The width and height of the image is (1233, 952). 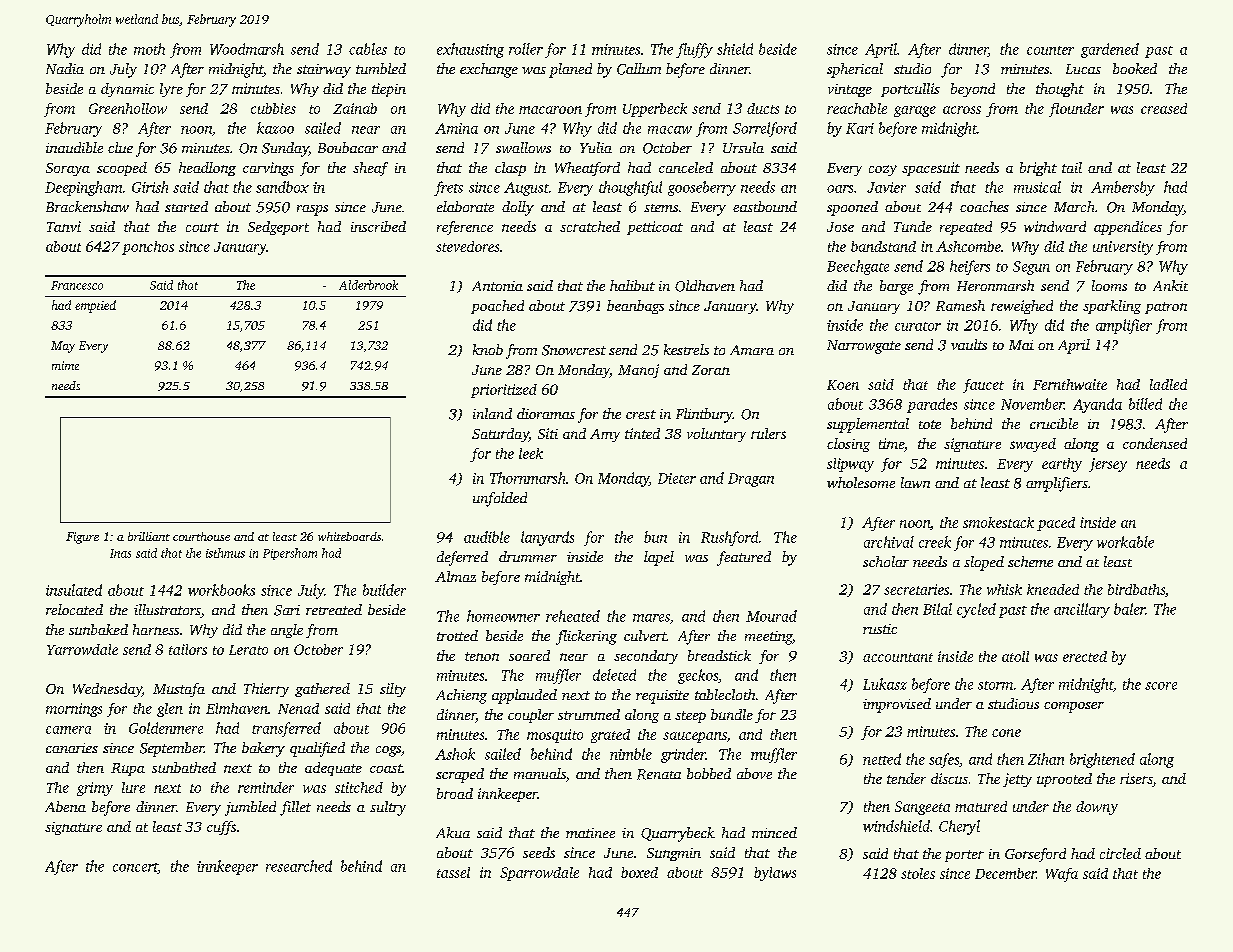 What do you see at coordinates (470, 50) in the image?
I see `exhausting` at bounding box center [470, 50].
